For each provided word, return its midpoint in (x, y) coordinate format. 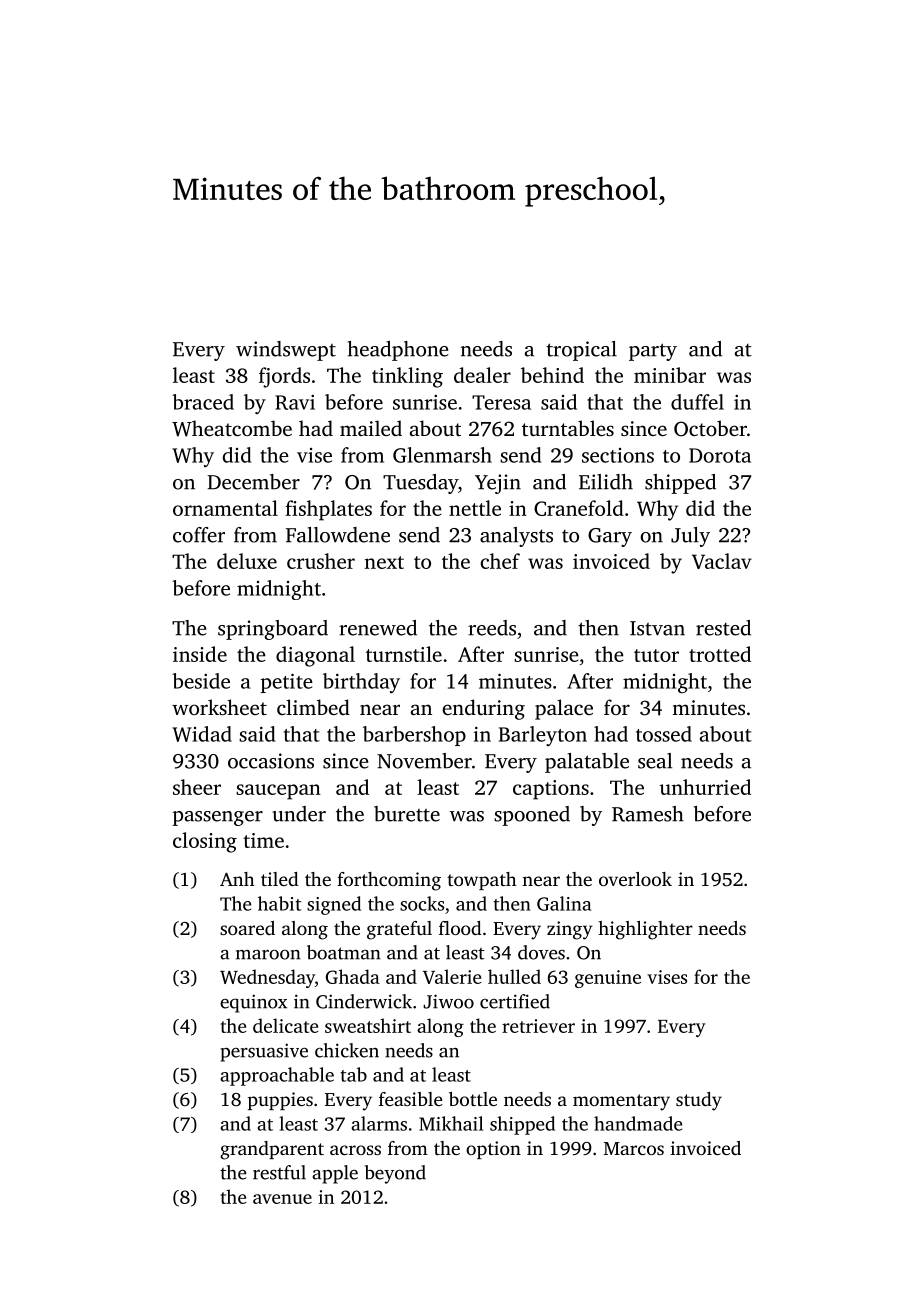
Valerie (452, 976)
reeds (492, 628)
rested (723, 628)
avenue (282, 1199)
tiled (280, 879)
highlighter (645, 930)
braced (203, 402)
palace (564, 709)
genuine (608, 979)
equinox (253, 1003)
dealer (482, 375)
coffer (199, 535)
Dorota (720, 455)
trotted (720, 654)
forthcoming (389, 881)
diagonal (315, 656)
